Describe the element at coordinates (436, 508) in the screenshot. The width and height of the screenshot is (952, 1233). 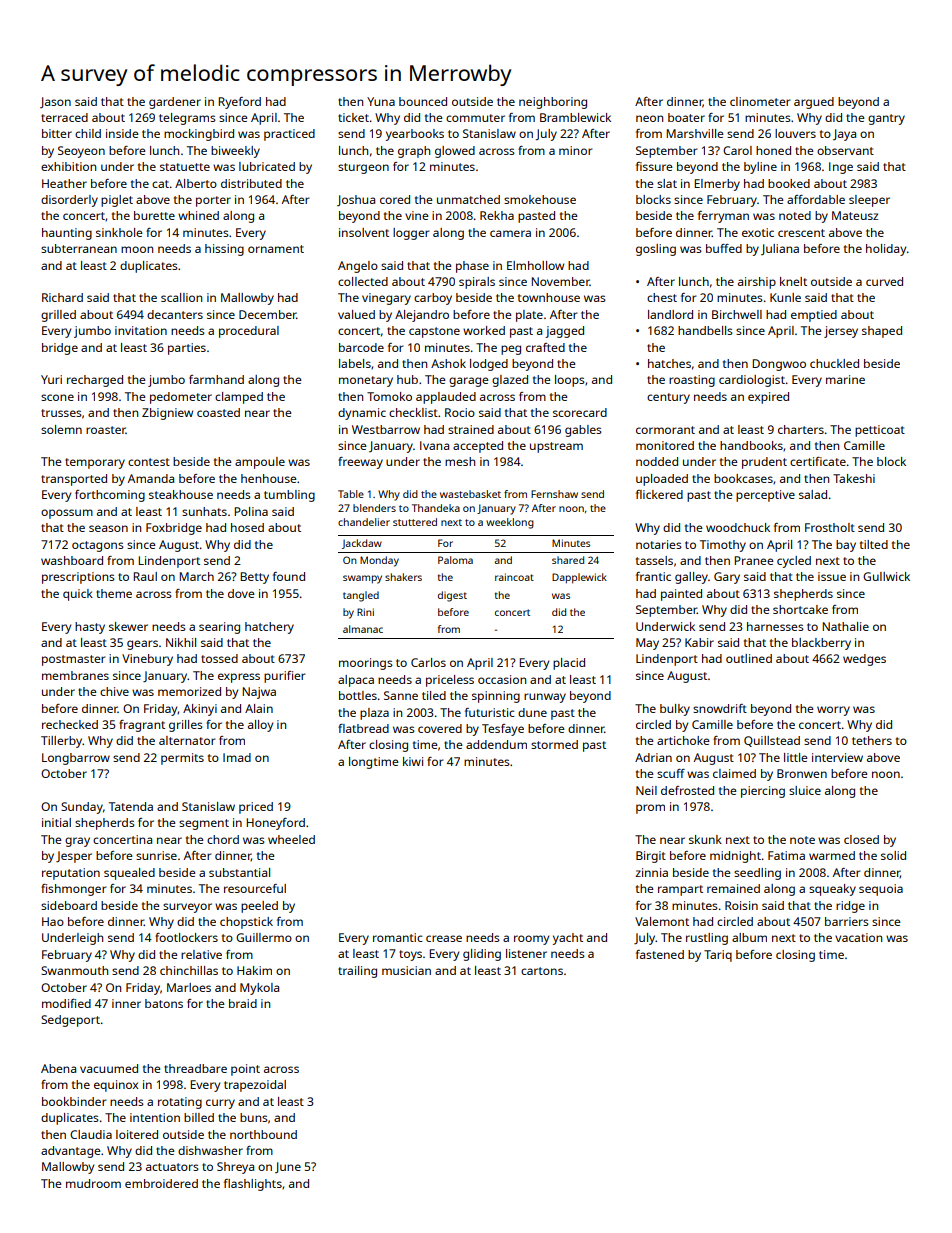
I see `Thandeka` at that location.
